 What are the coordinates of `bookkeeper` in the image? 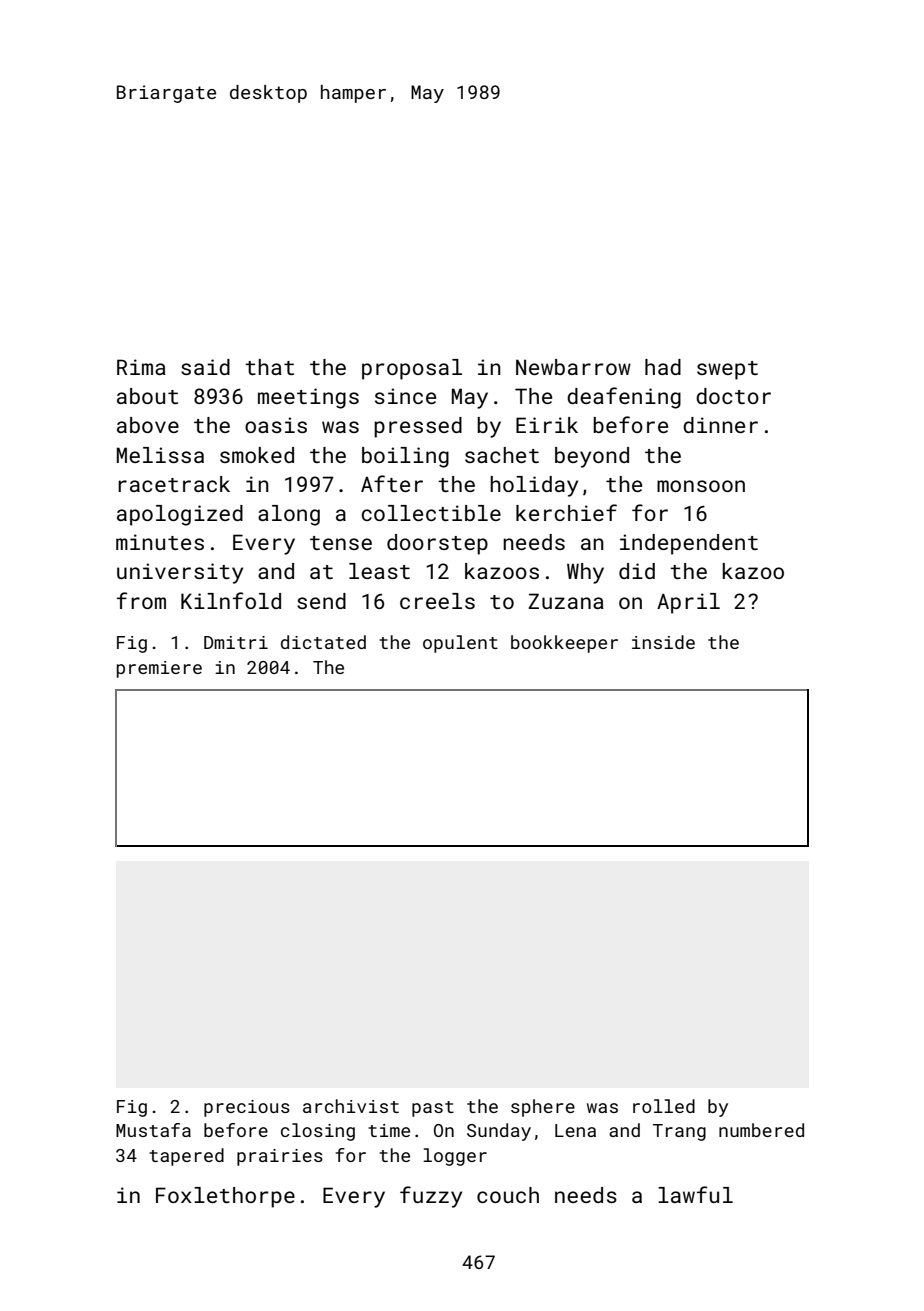 It's located at (564, 644).
